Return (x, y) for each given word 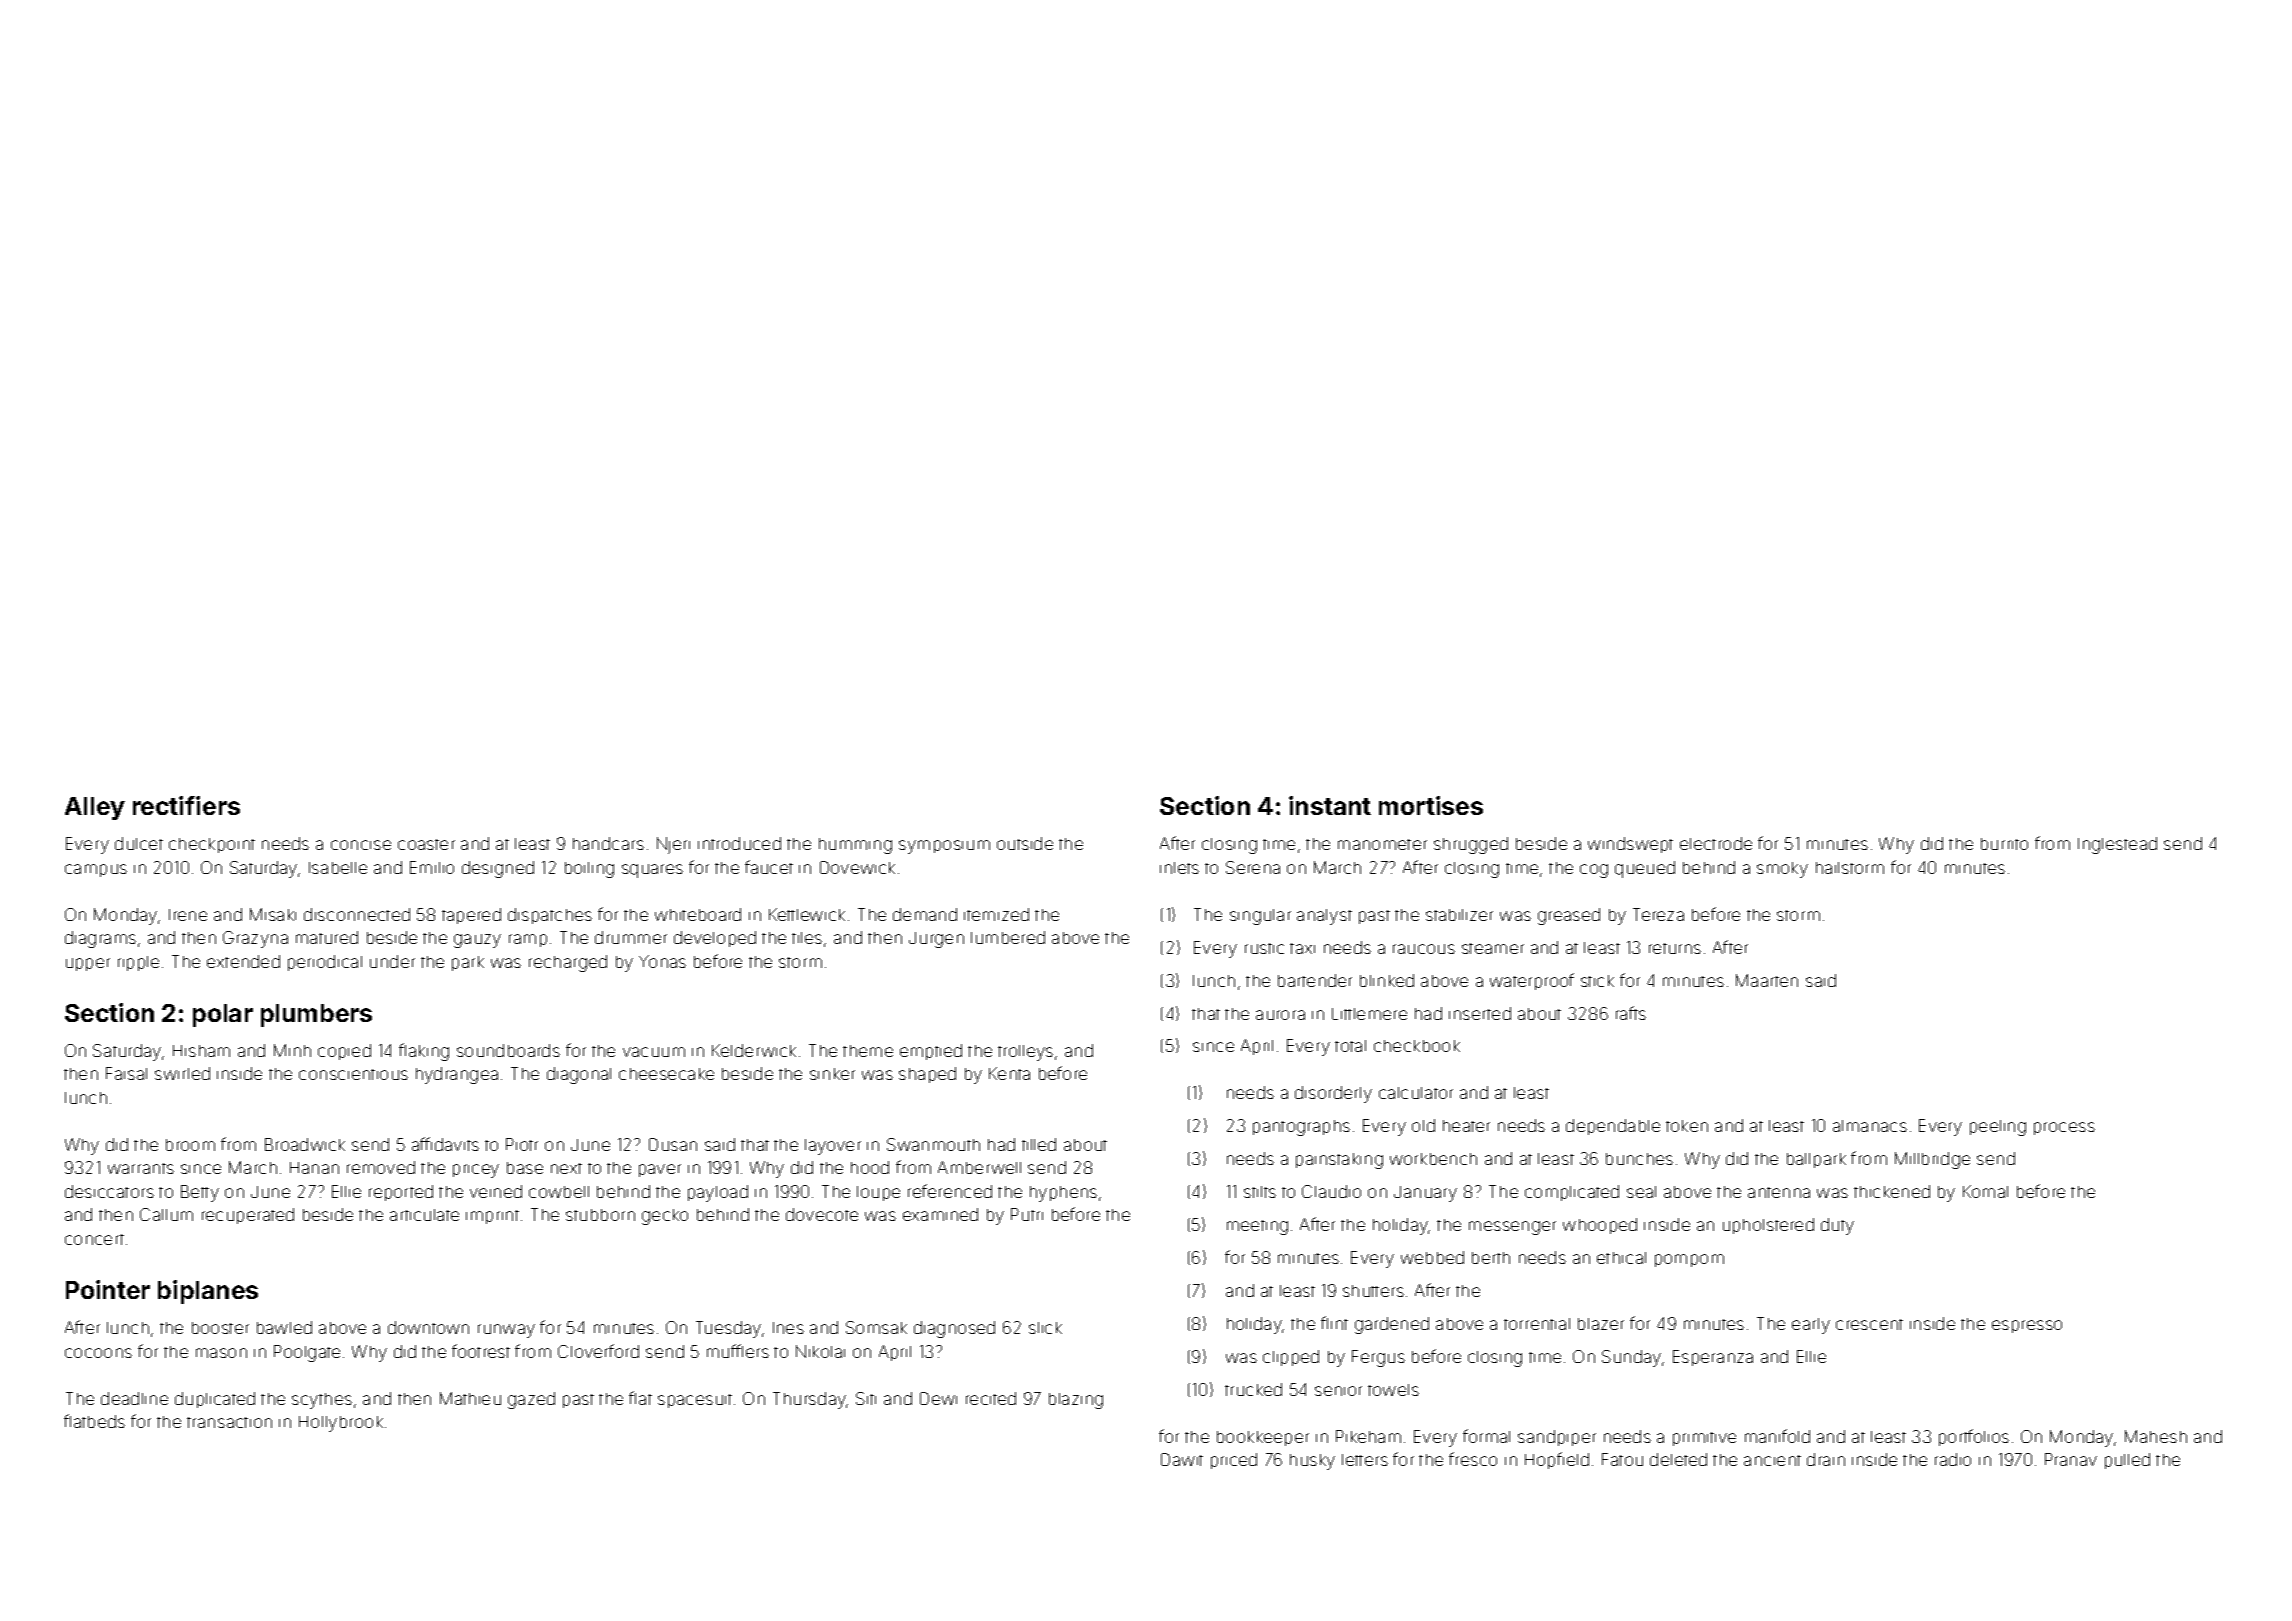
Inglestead (2117, 845)
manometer (1382, 844)
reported (401, 1193)
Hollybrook (341, 1424)
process (2064, 1128)
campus (96, 870)
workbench (1433, 1159)
